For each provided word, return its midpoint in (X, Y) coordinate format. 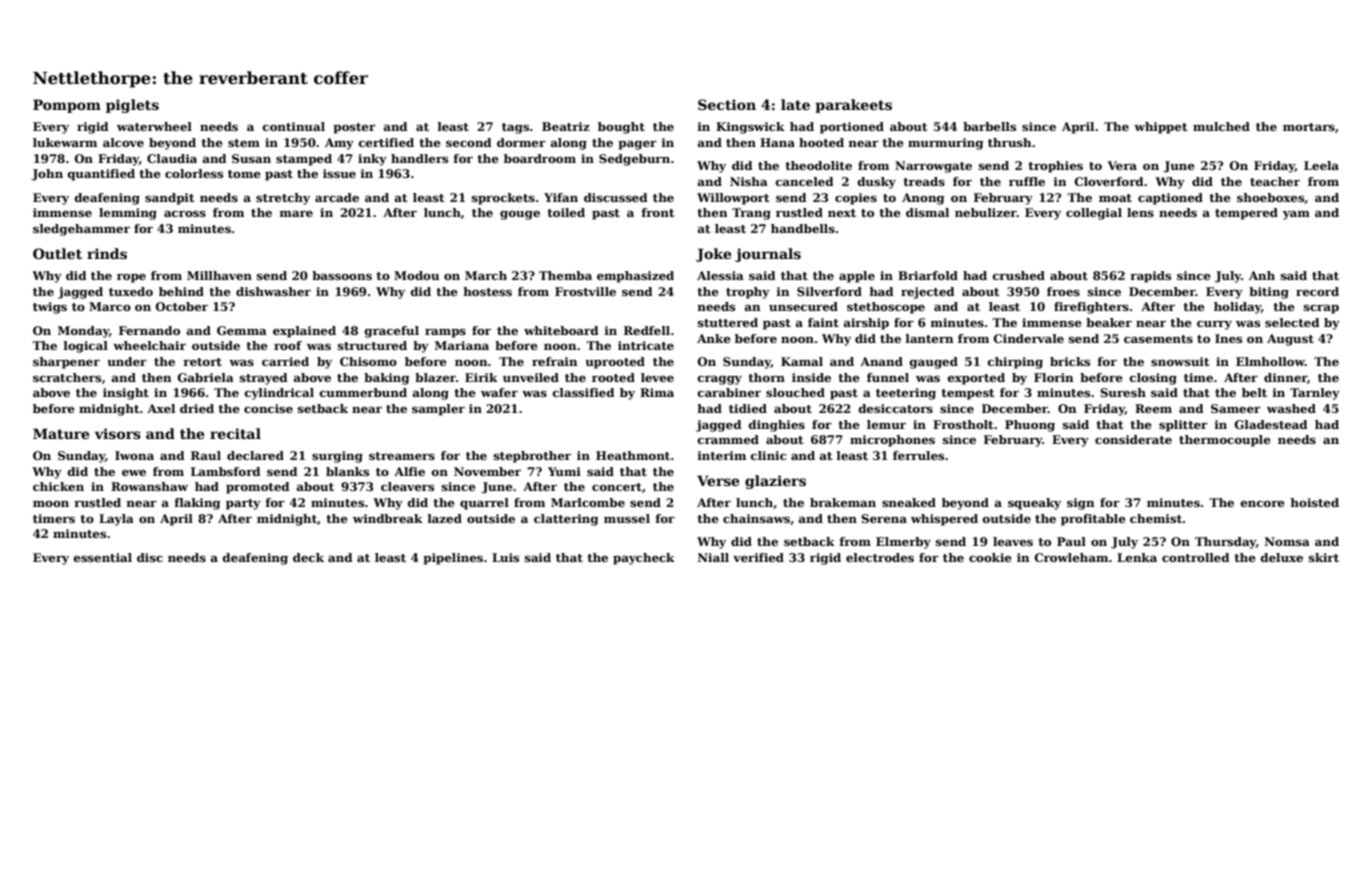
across (185, 213)
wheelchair (149, 345)
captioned (1170, 199)
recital (235, 433)
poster (354, 128)
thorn (766, 377)
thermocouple (1225, 441)
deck (308, 557)
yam (1296, 215)
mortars (1309, 127)
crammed (728, 439)
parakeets (853, 106)
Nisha (749, 181)
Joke (713, 255)
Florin (1054, 377)
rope (131, 278)
